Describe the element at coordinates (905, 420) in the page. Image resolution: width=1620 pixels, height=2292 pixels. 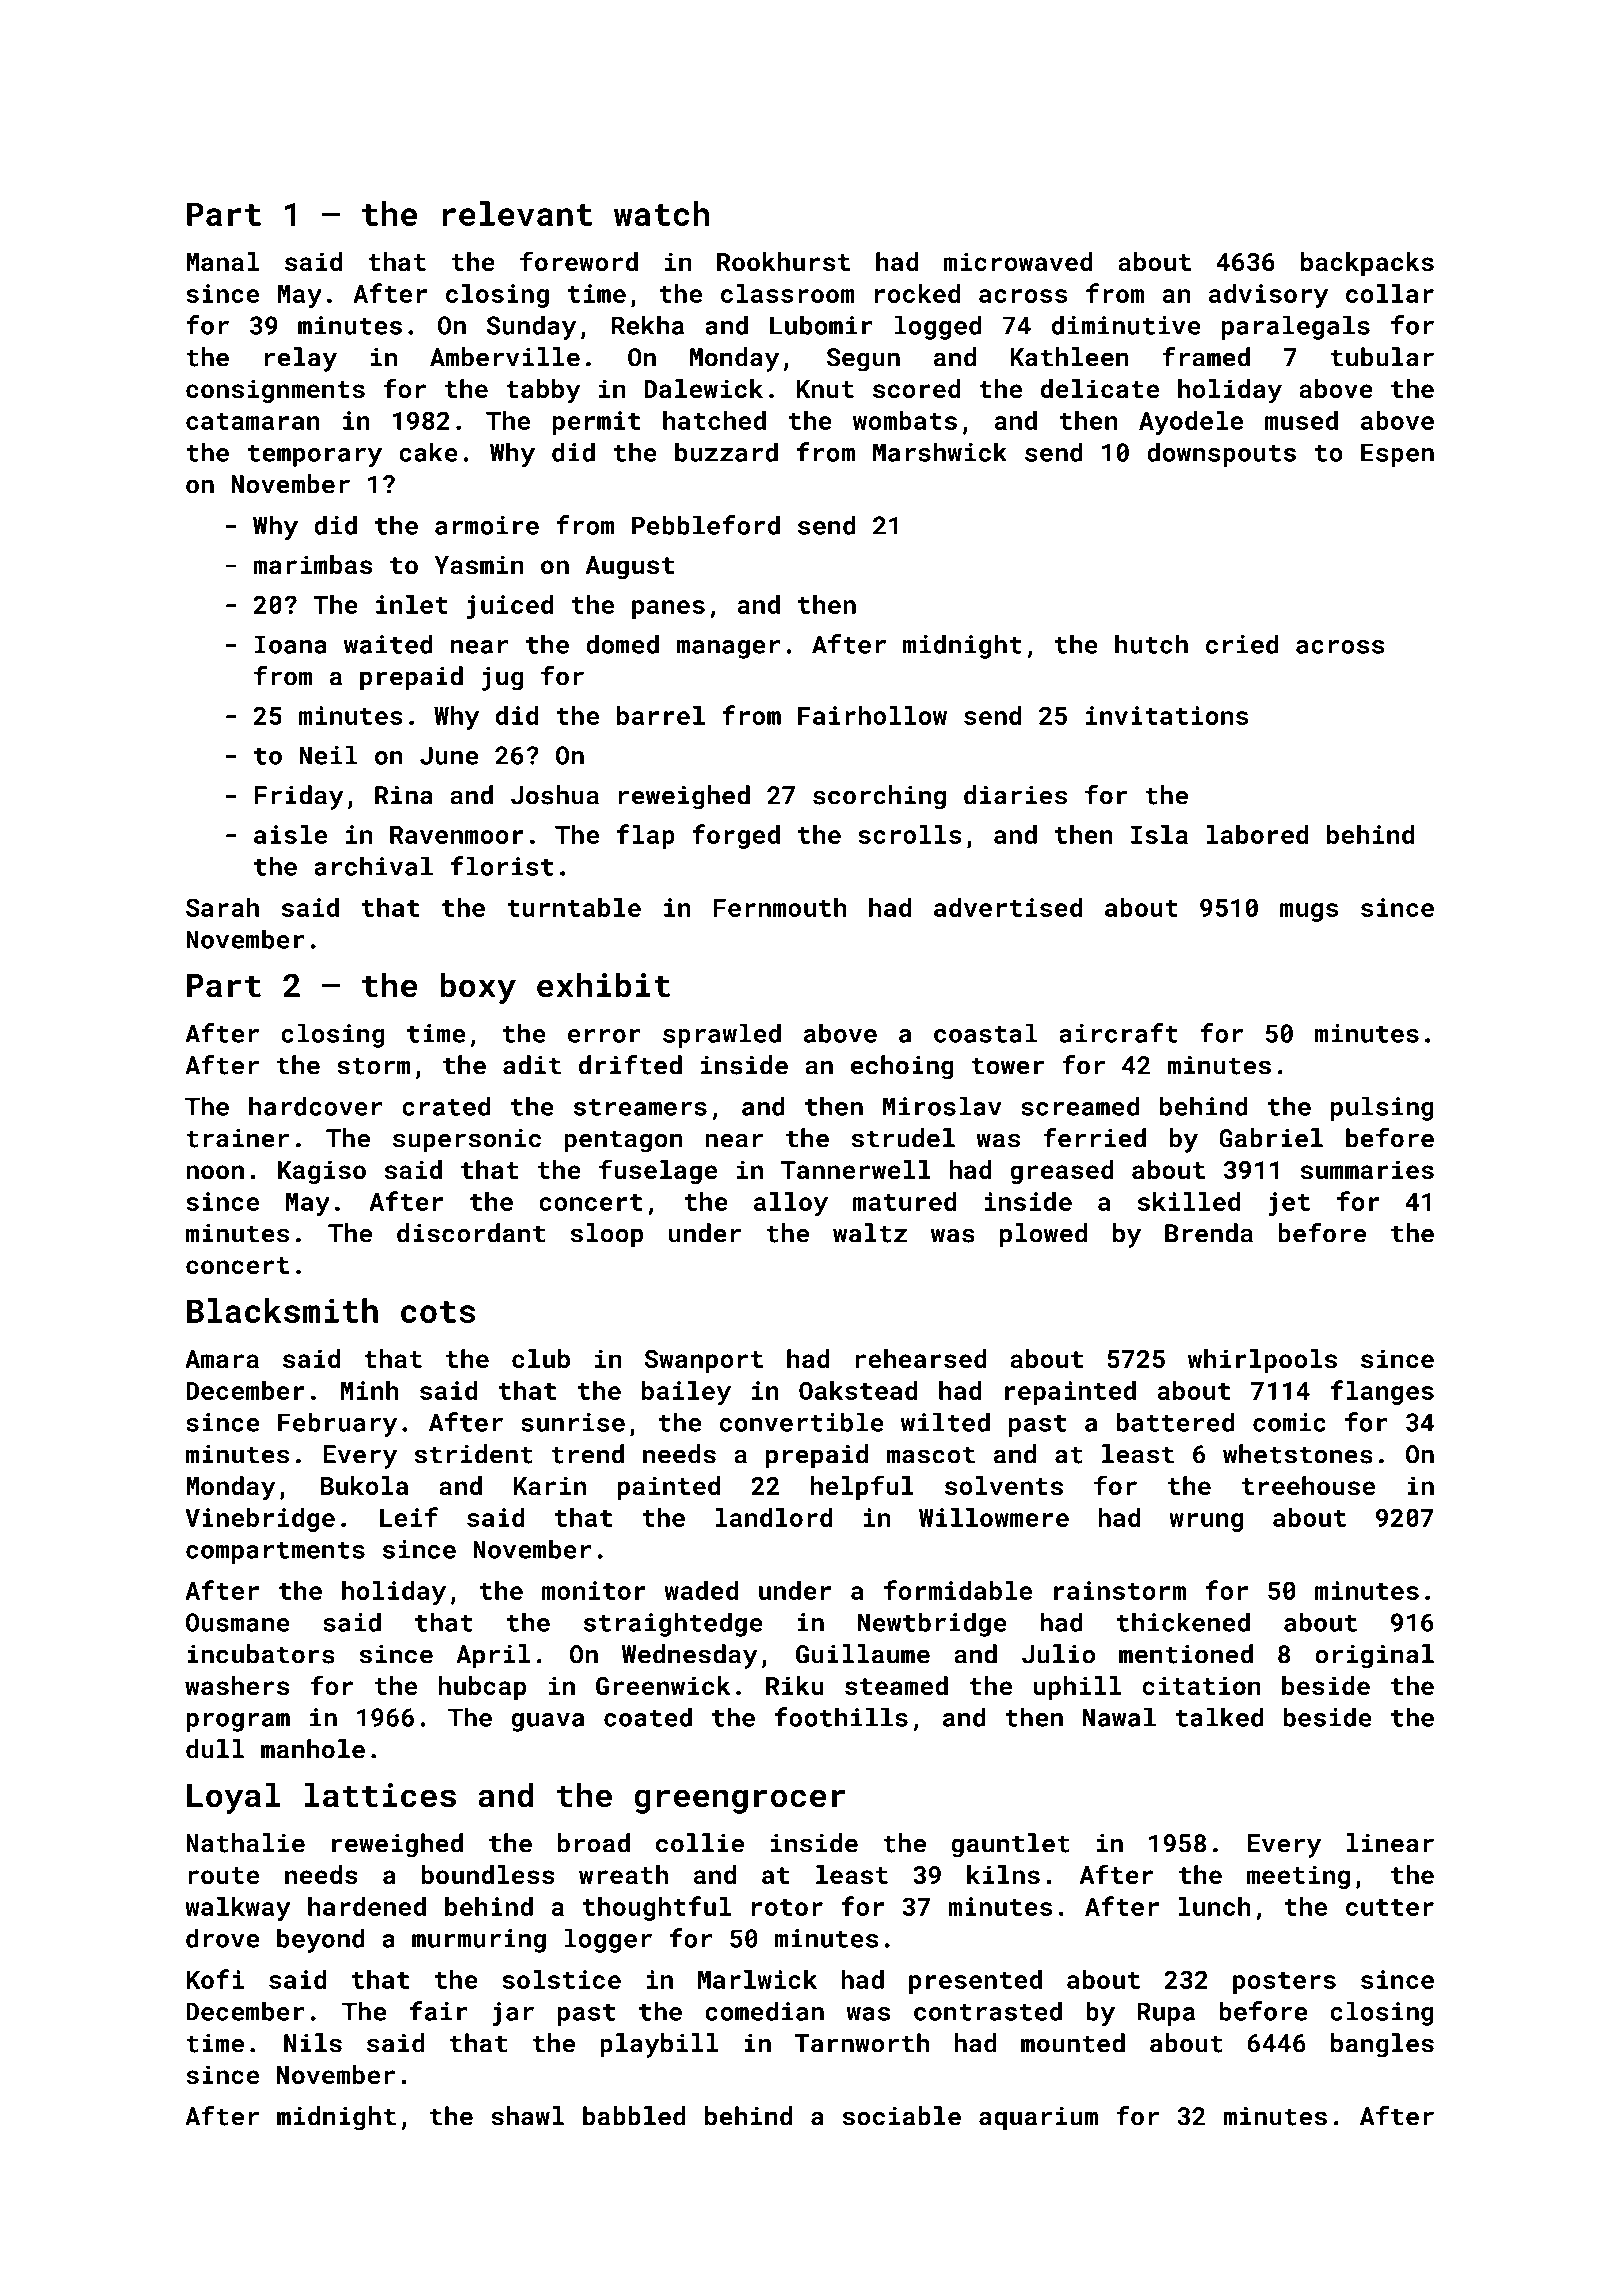
I see `wombats` at that location.
